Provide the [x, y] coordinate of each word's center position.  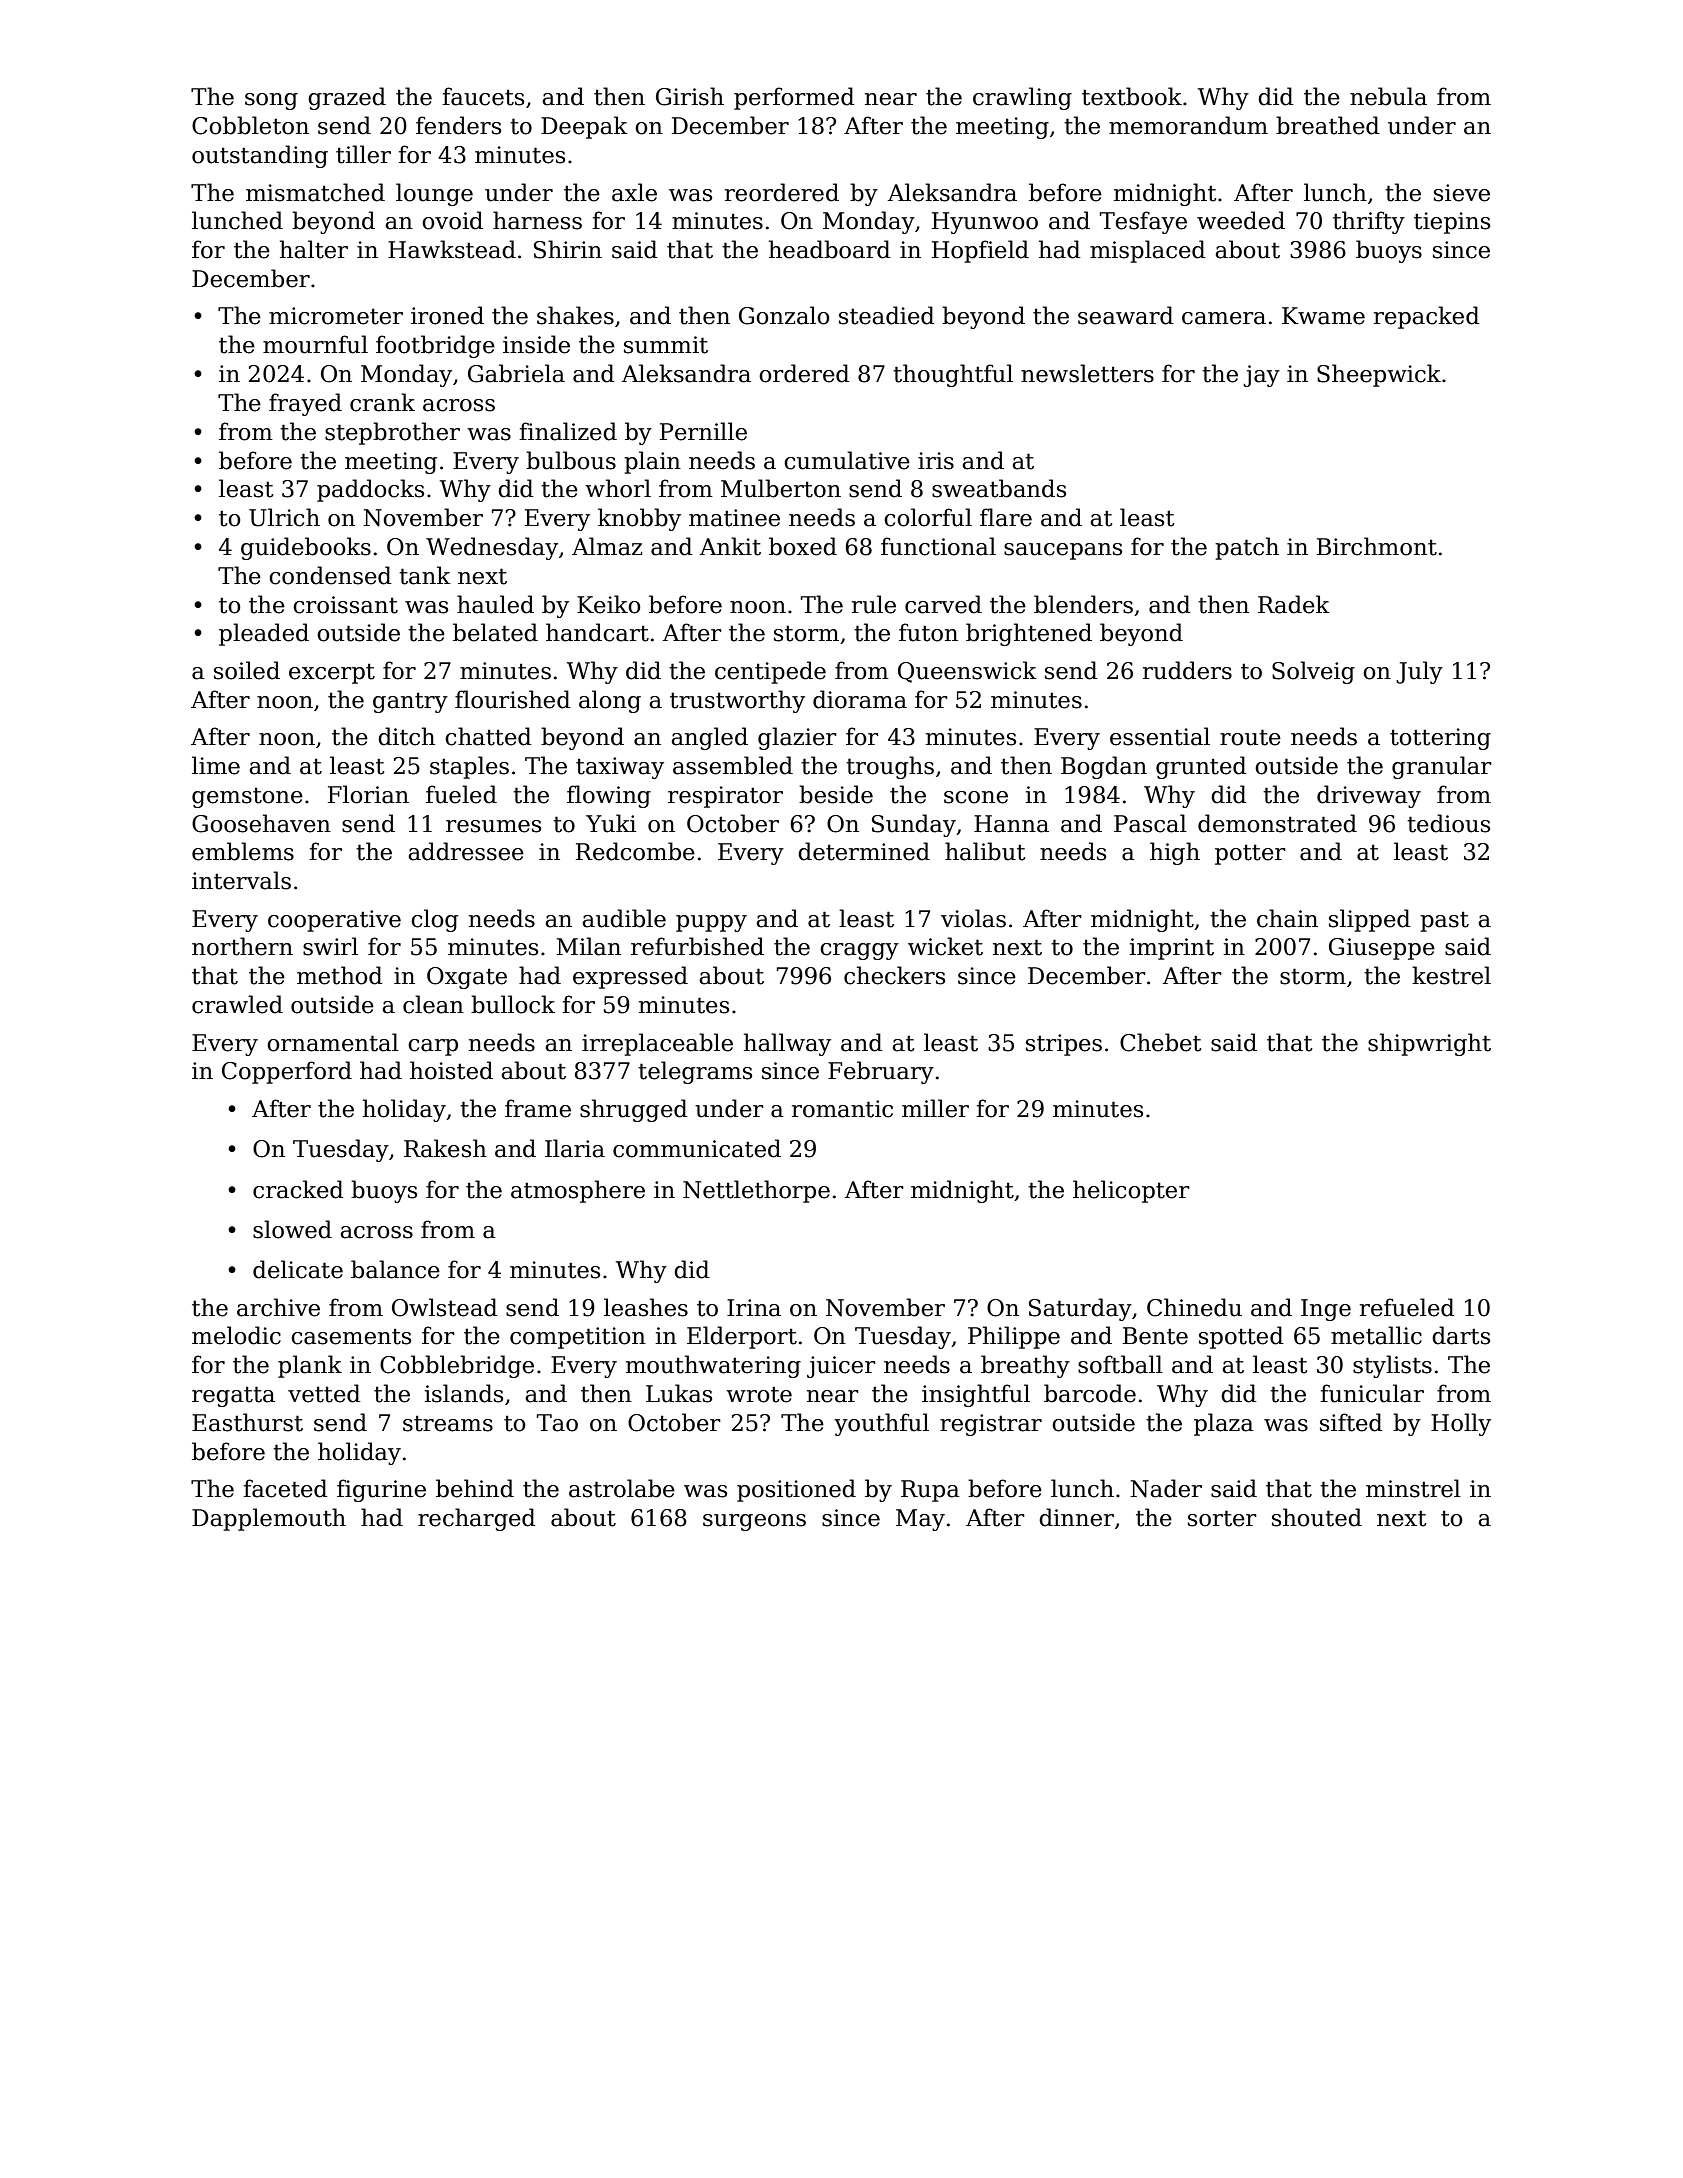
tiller [363, 154]
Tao [557, 1423]
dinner [1076, 1517]
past [1444, 921]
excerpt [332, 673]
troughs [890, 767]
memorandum [1188, 125]
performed [794, 98]
